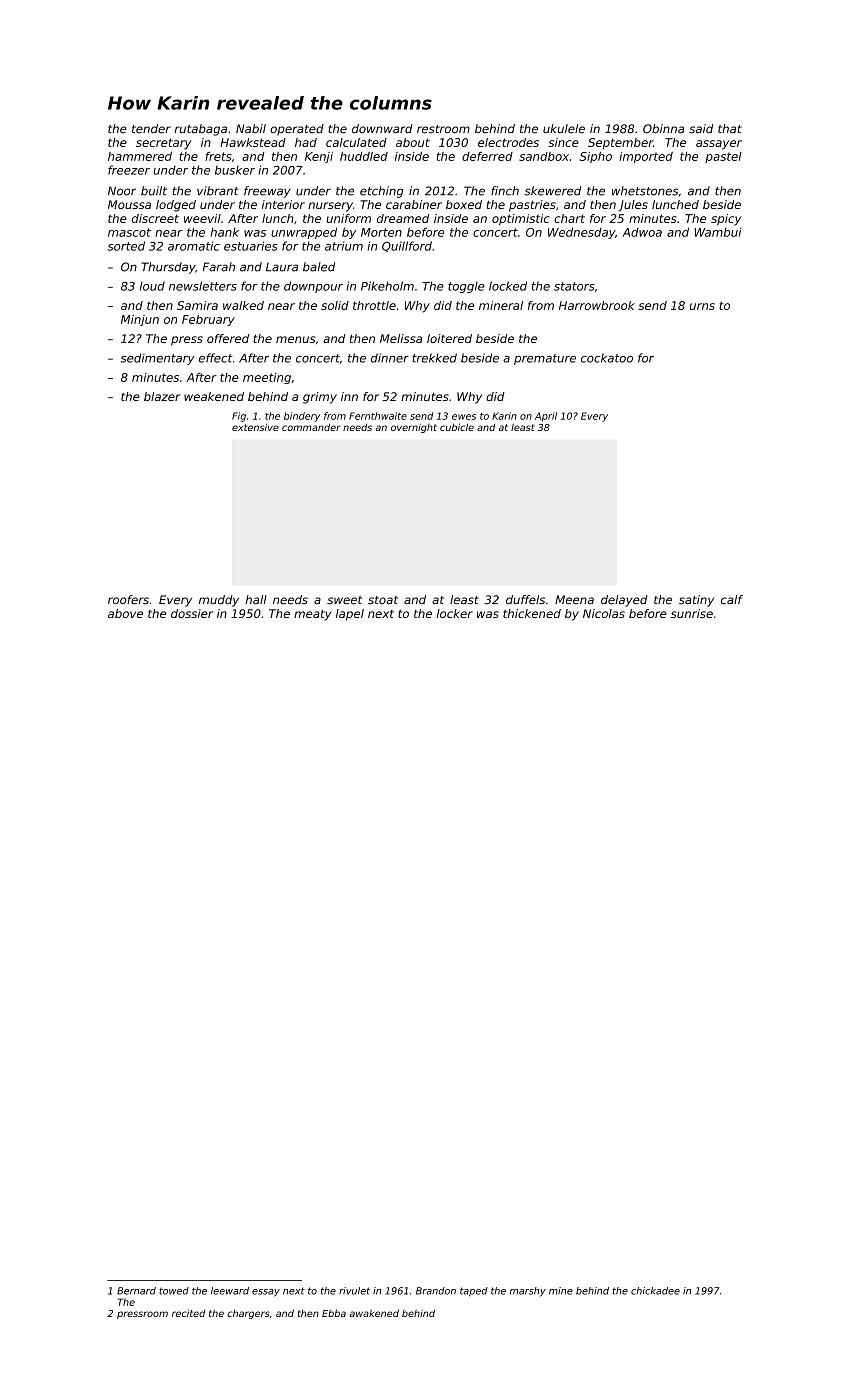  I want to click on sweet, so click(344, 600).
